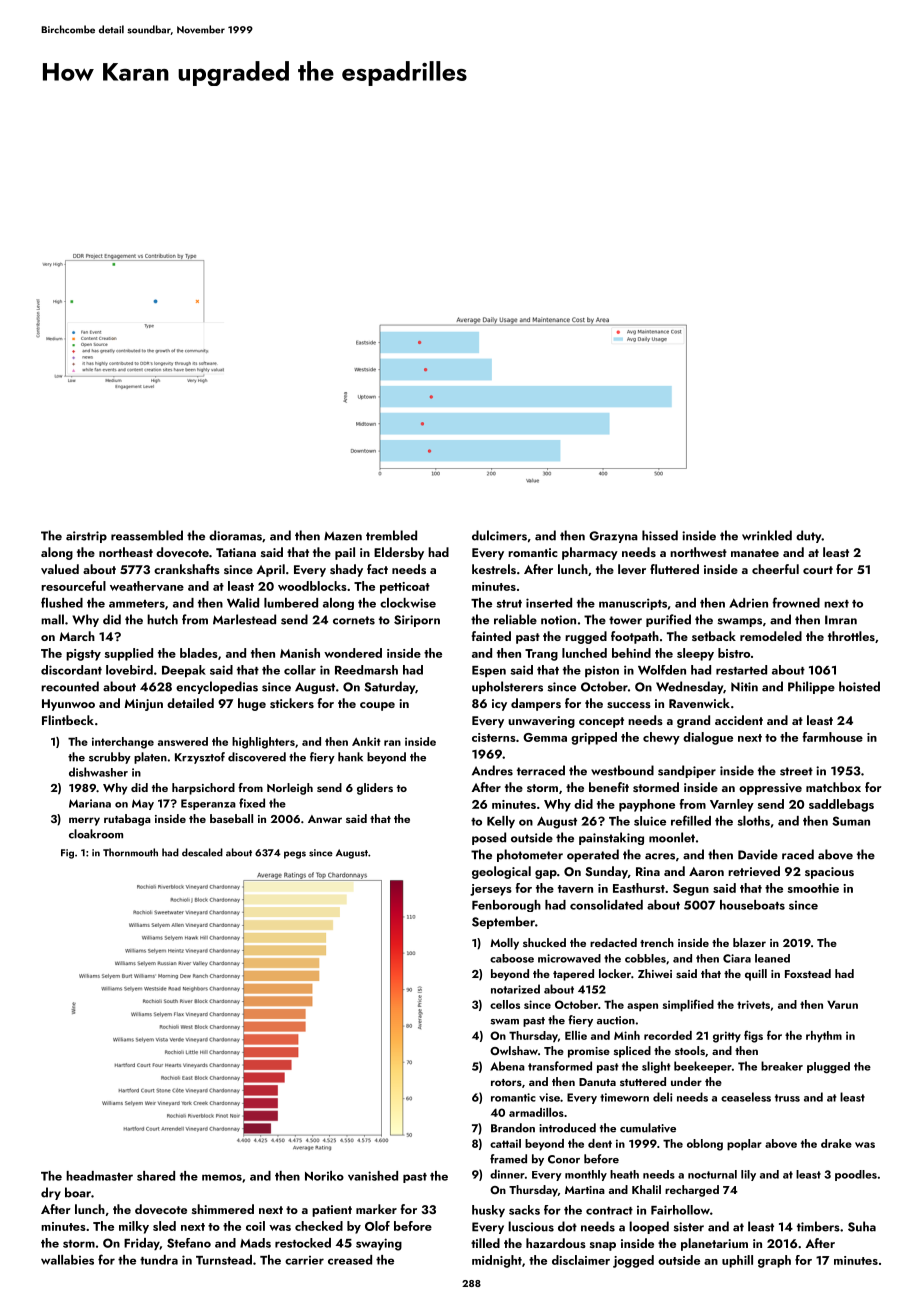  Describe the element at coordinates (699, 703) in the image. I see `Ravenwick` at that location.
